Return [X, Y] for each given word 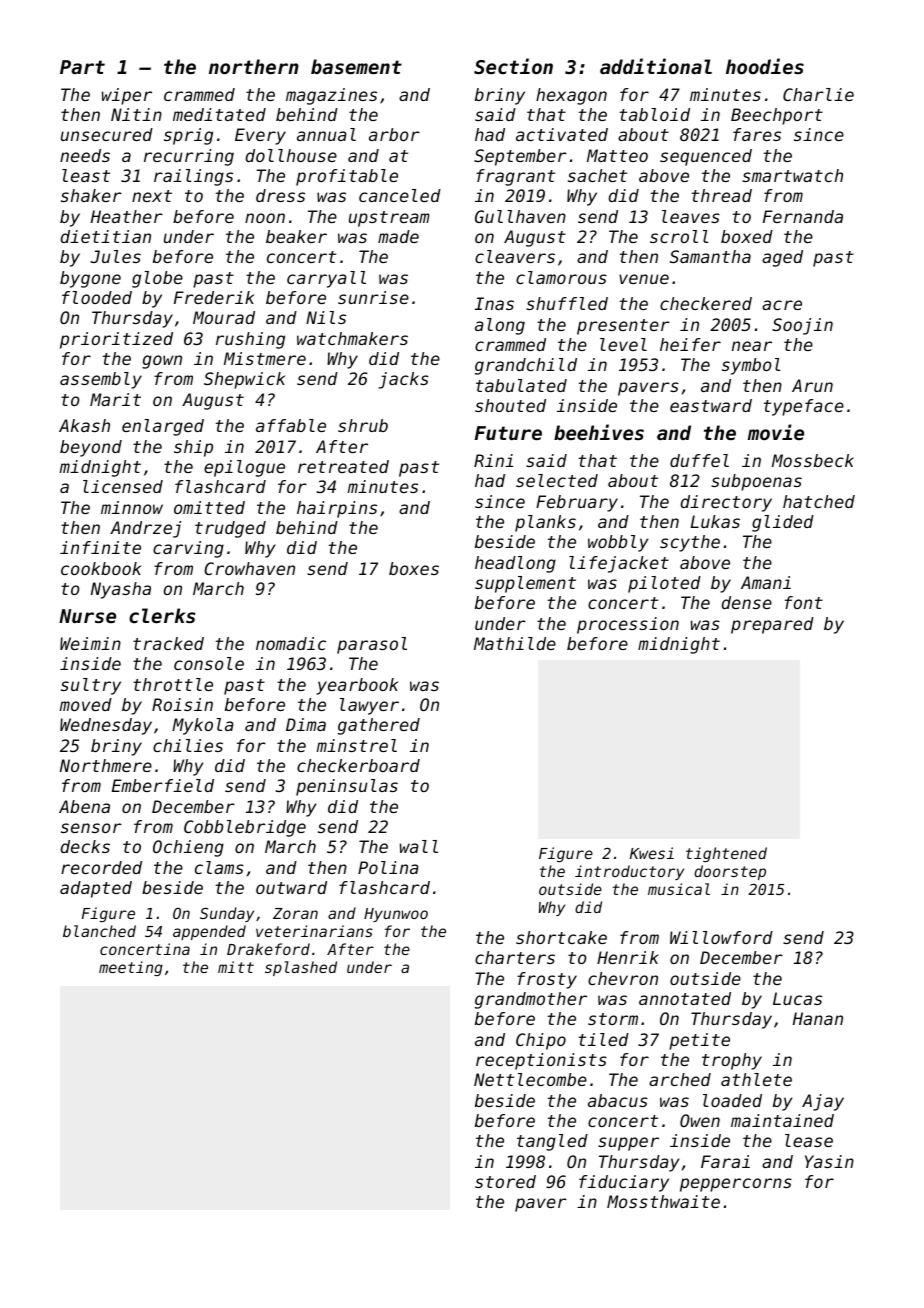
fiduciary [624, 1183]
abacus [618, 1100]
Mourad [224, 317]
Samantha [710, 256]
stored [505, 1181]
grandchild [526, 366]
